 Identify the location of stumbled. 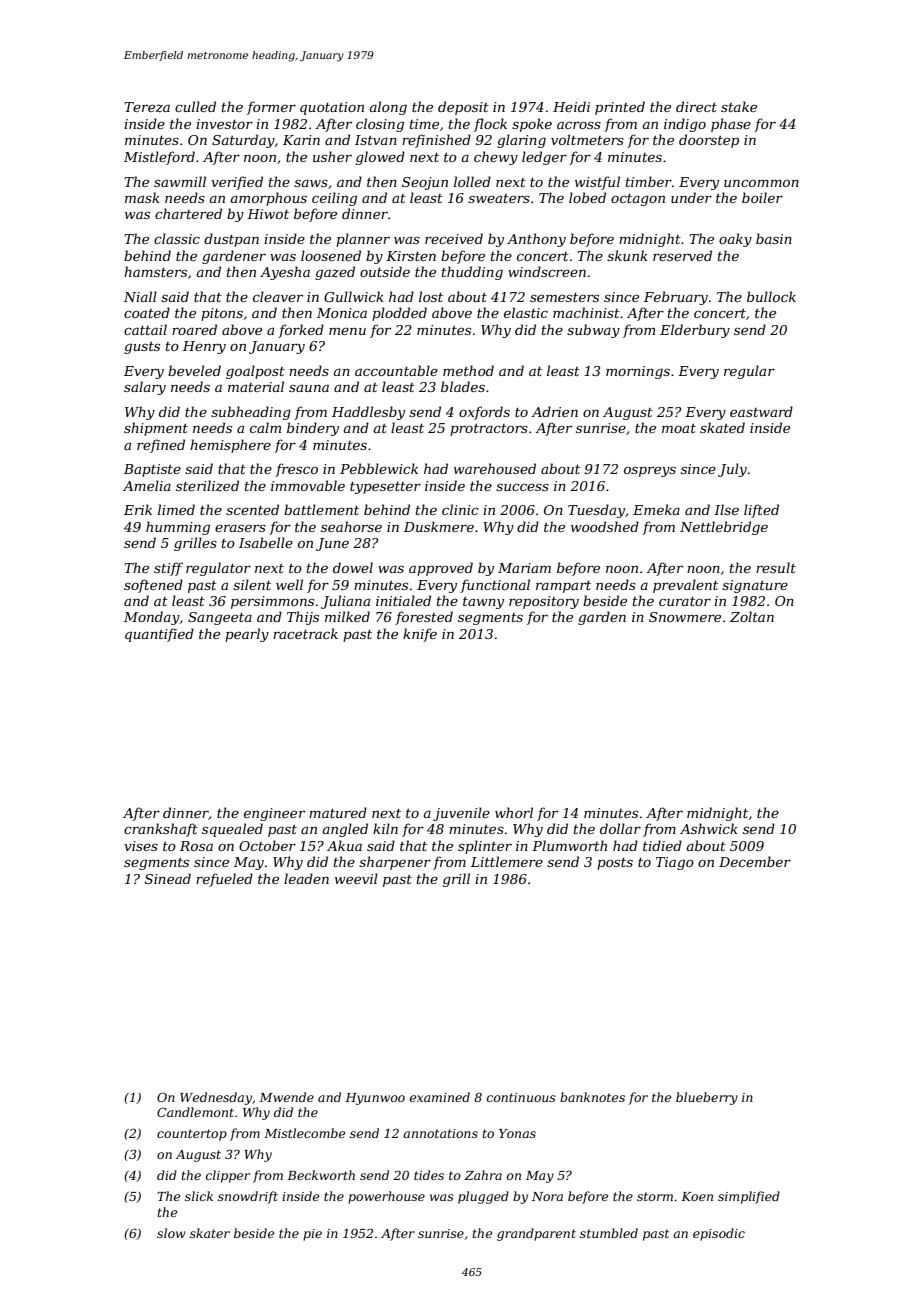
(609, 1233).
